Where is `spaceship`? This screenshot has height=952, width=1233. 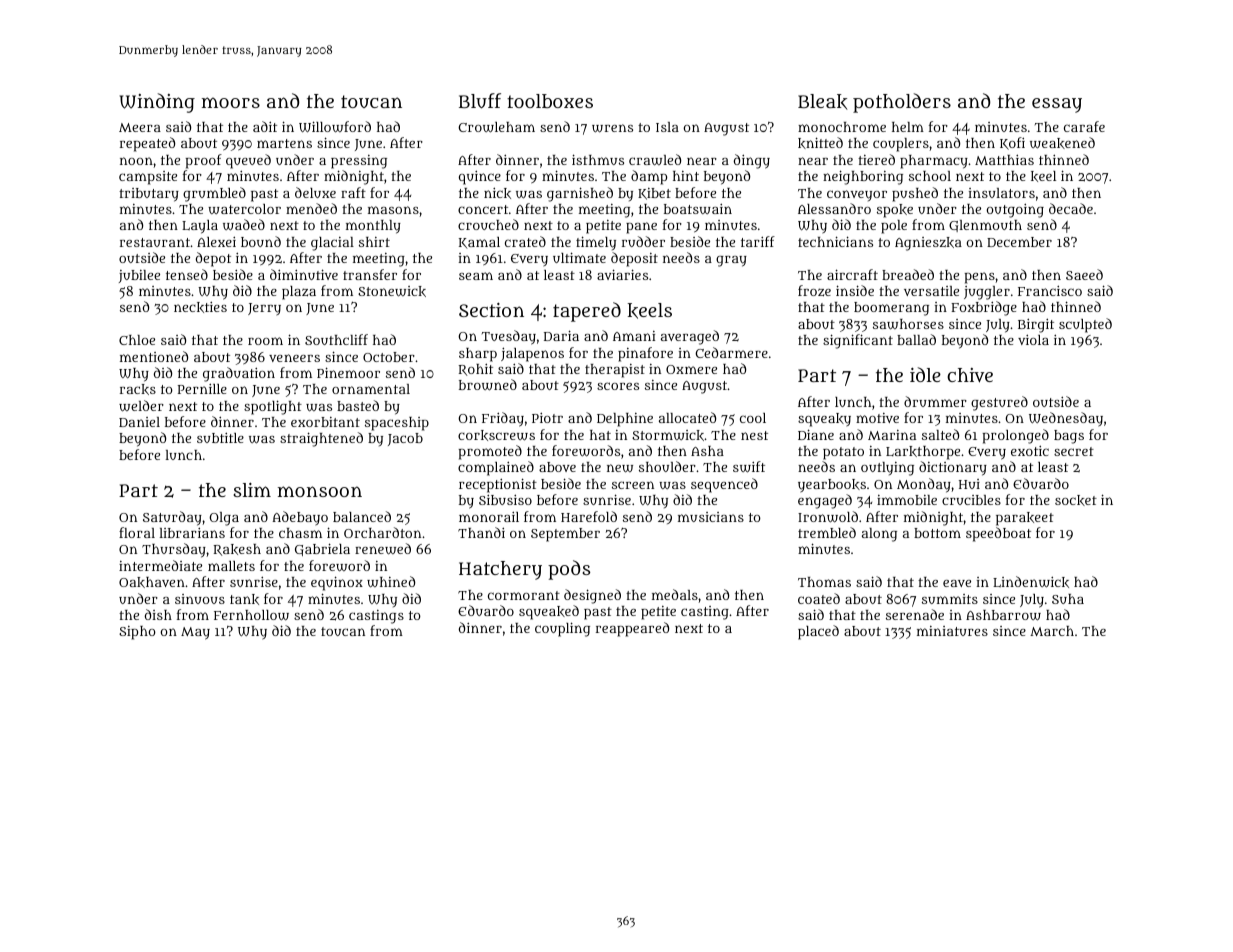
spaceship is located at coordinates (397, 424).
